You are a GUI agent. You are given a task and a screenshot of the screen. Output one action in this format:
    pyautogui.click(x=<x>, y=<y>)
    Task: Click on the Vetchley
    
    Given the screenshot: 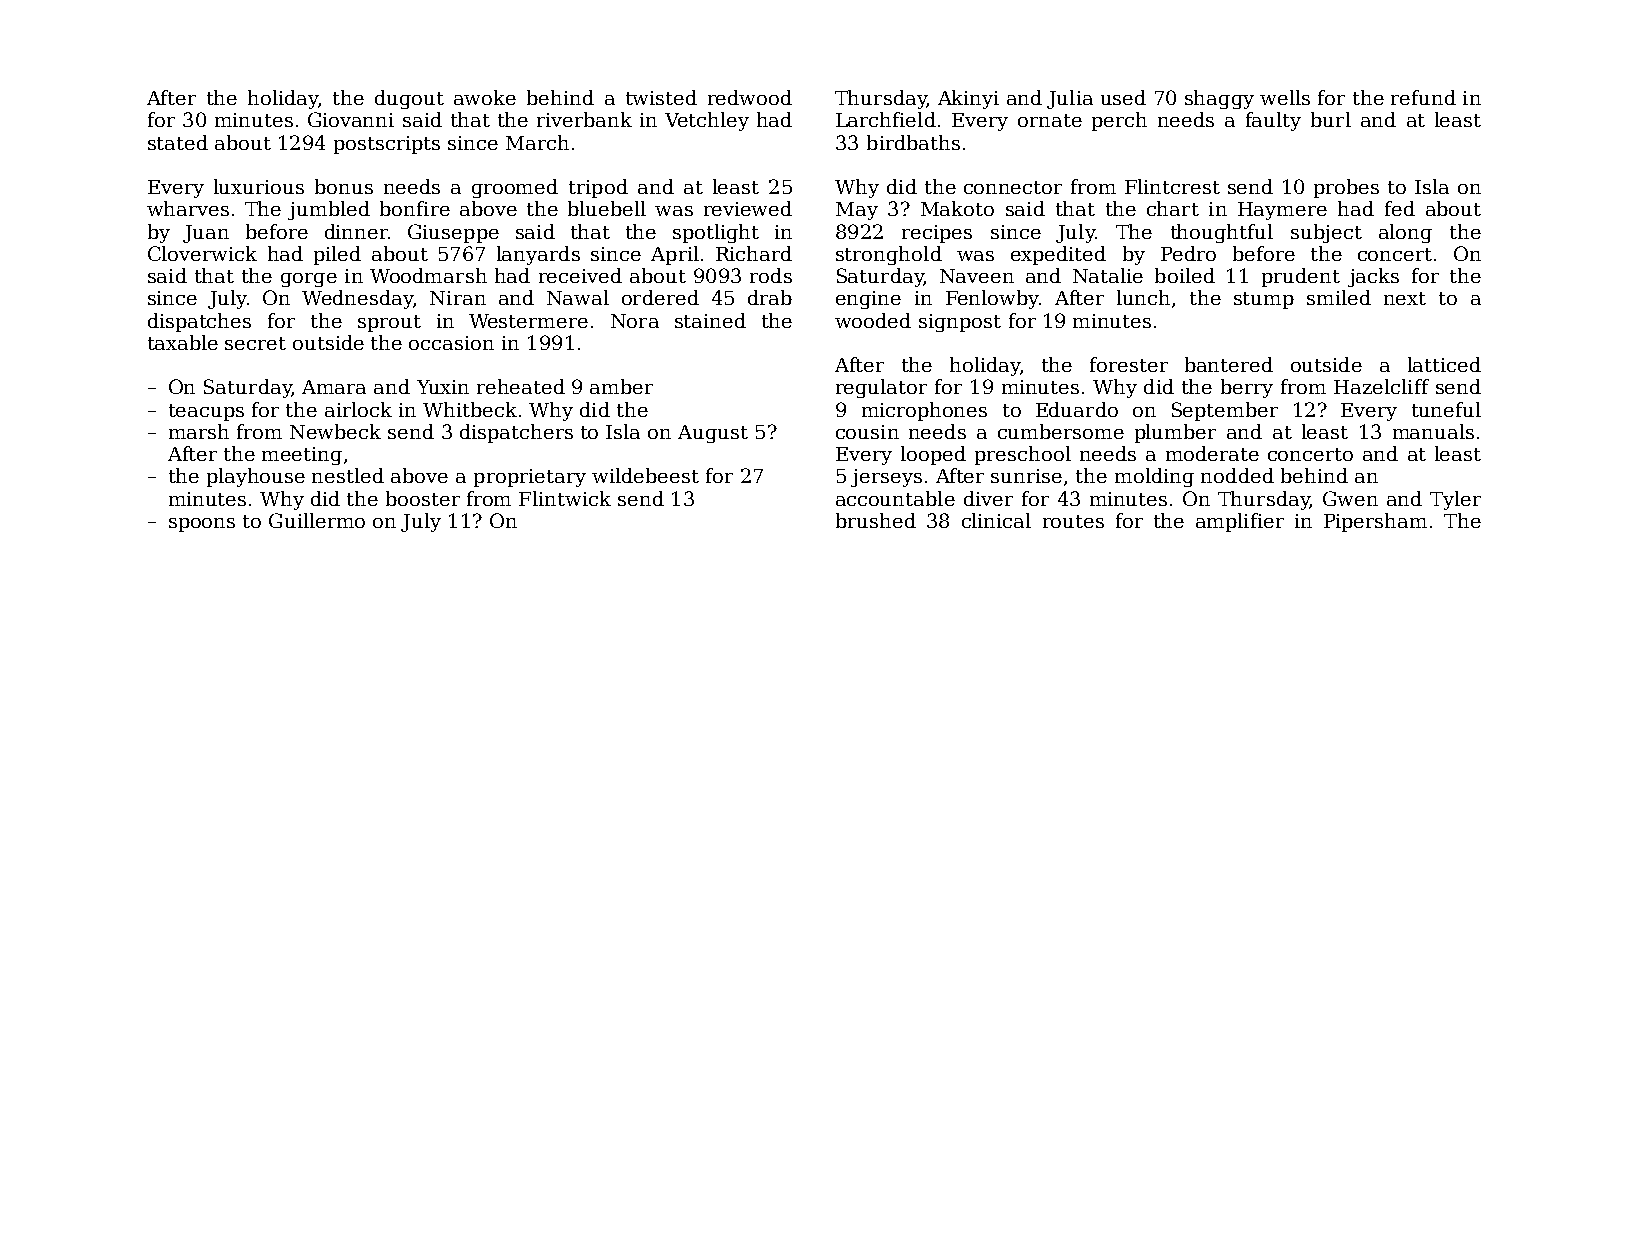 What is the action you would take?
    pyautogui.click(x=707, y=121)
